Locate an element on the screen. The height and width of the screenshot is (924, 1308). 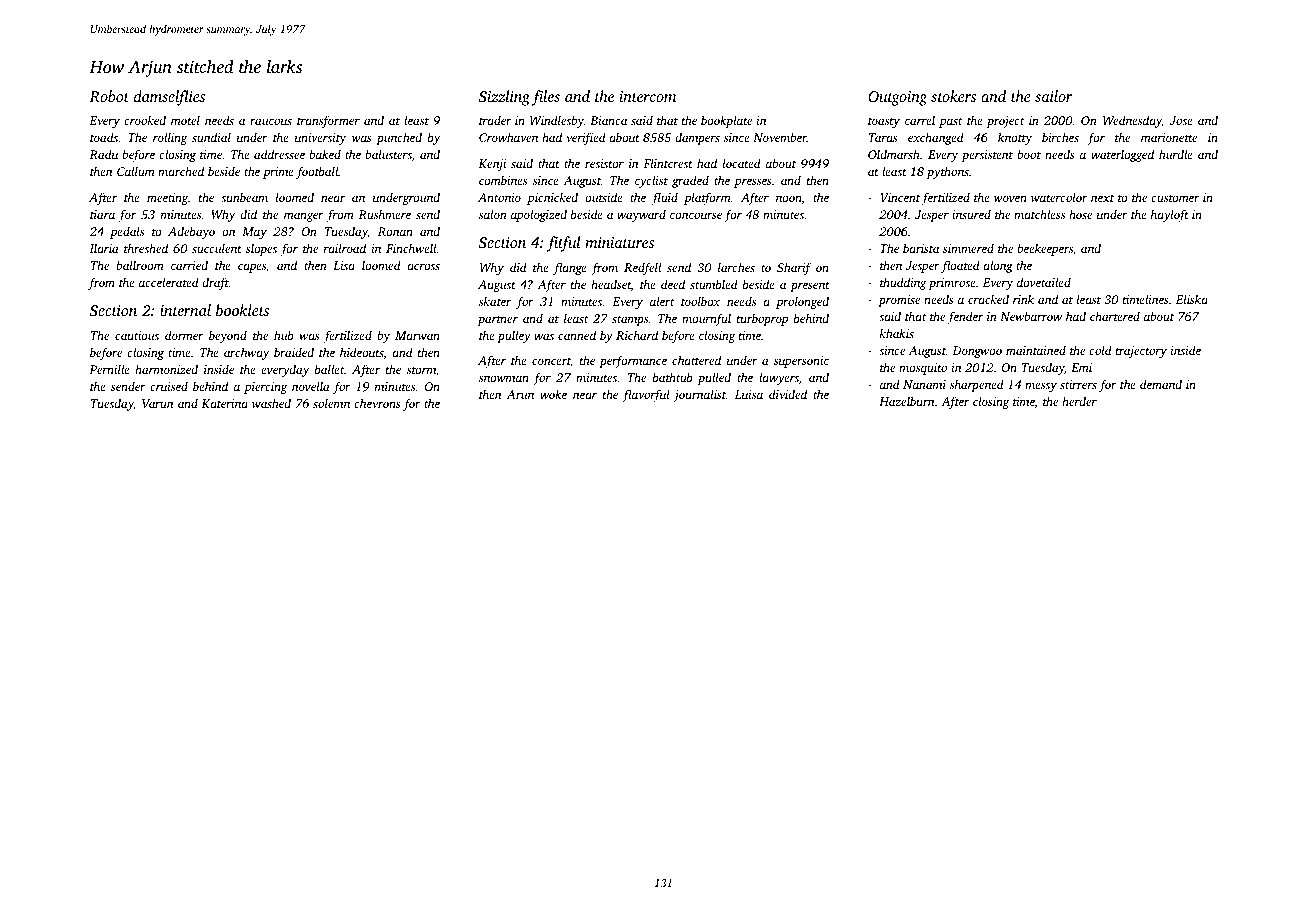
Radu is located at coordinates (104, 154).
